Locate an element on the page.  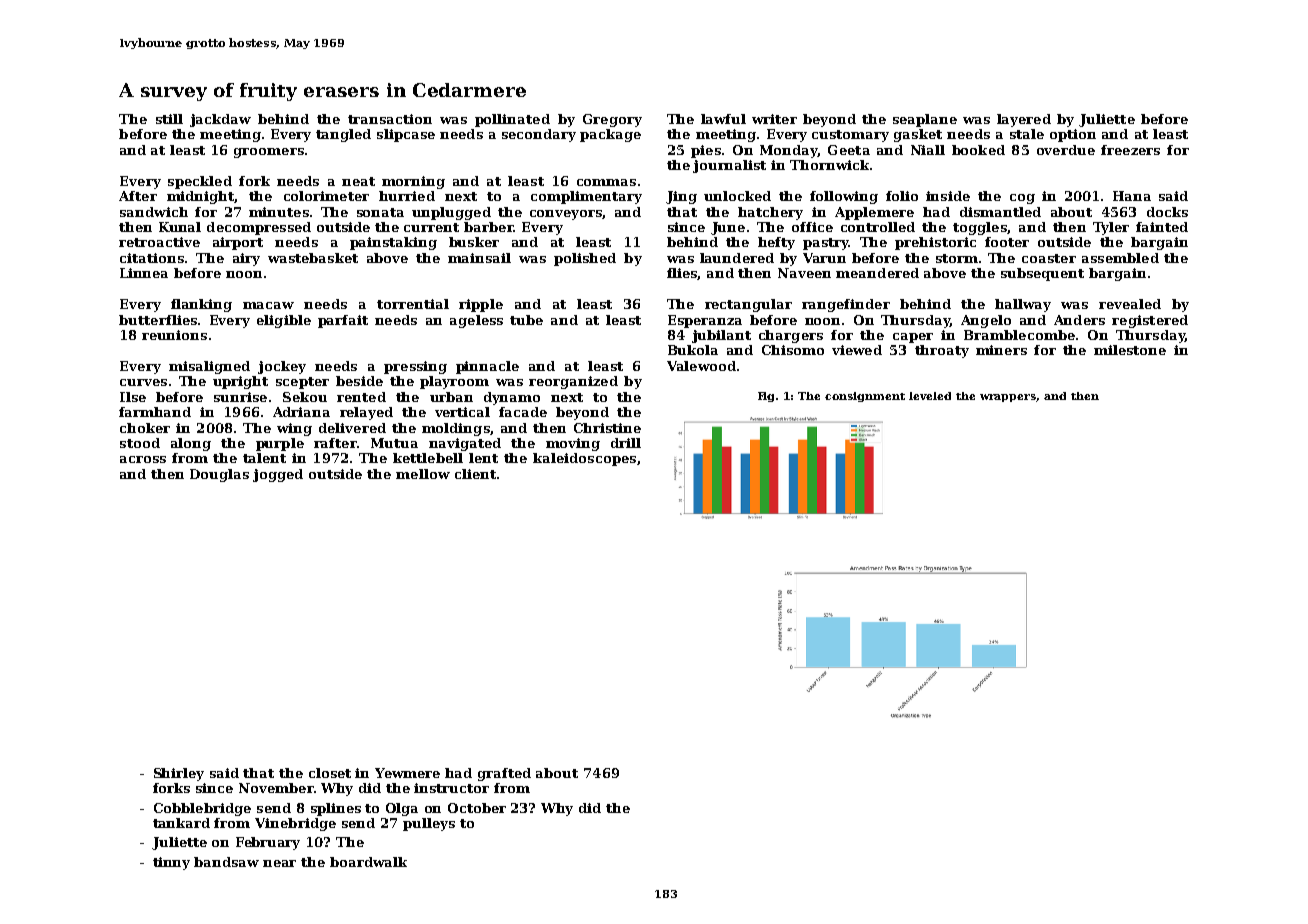
client is located at coordinates (475, 474).
